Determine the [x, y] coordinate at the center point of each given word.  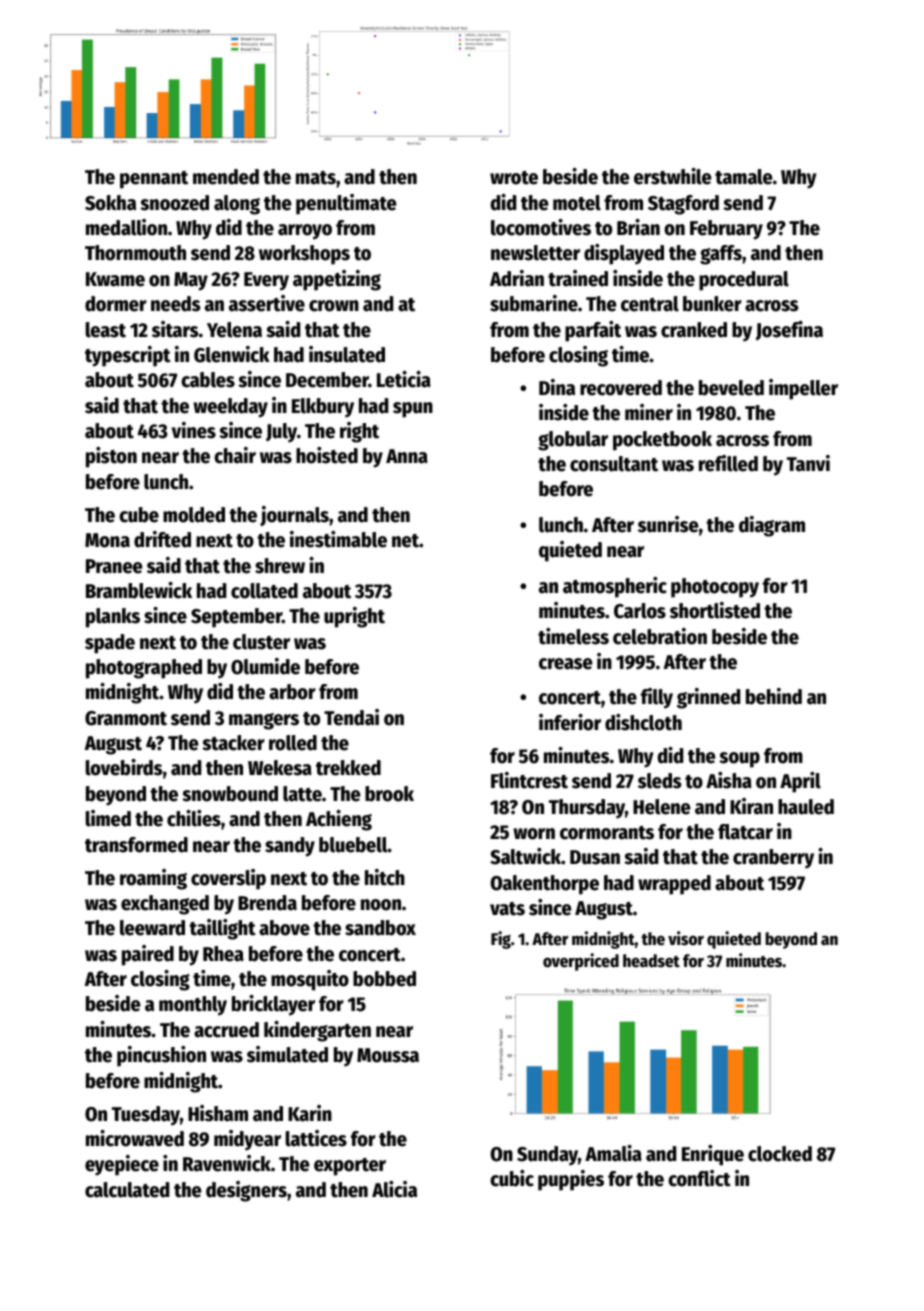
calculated [127, 1190]
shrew [280, 566]
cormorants [607, 833]
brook [389, 794]
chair [235, 455]
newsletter [535, 253]
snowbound [230, 794]
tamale [744, 177]
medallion [126, 227]
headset [651, 961]
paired [148, 955]
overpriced [581, 962]
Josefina [789, 330]
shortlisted [715, 610]
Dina [557, 387]
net [405, 541]
